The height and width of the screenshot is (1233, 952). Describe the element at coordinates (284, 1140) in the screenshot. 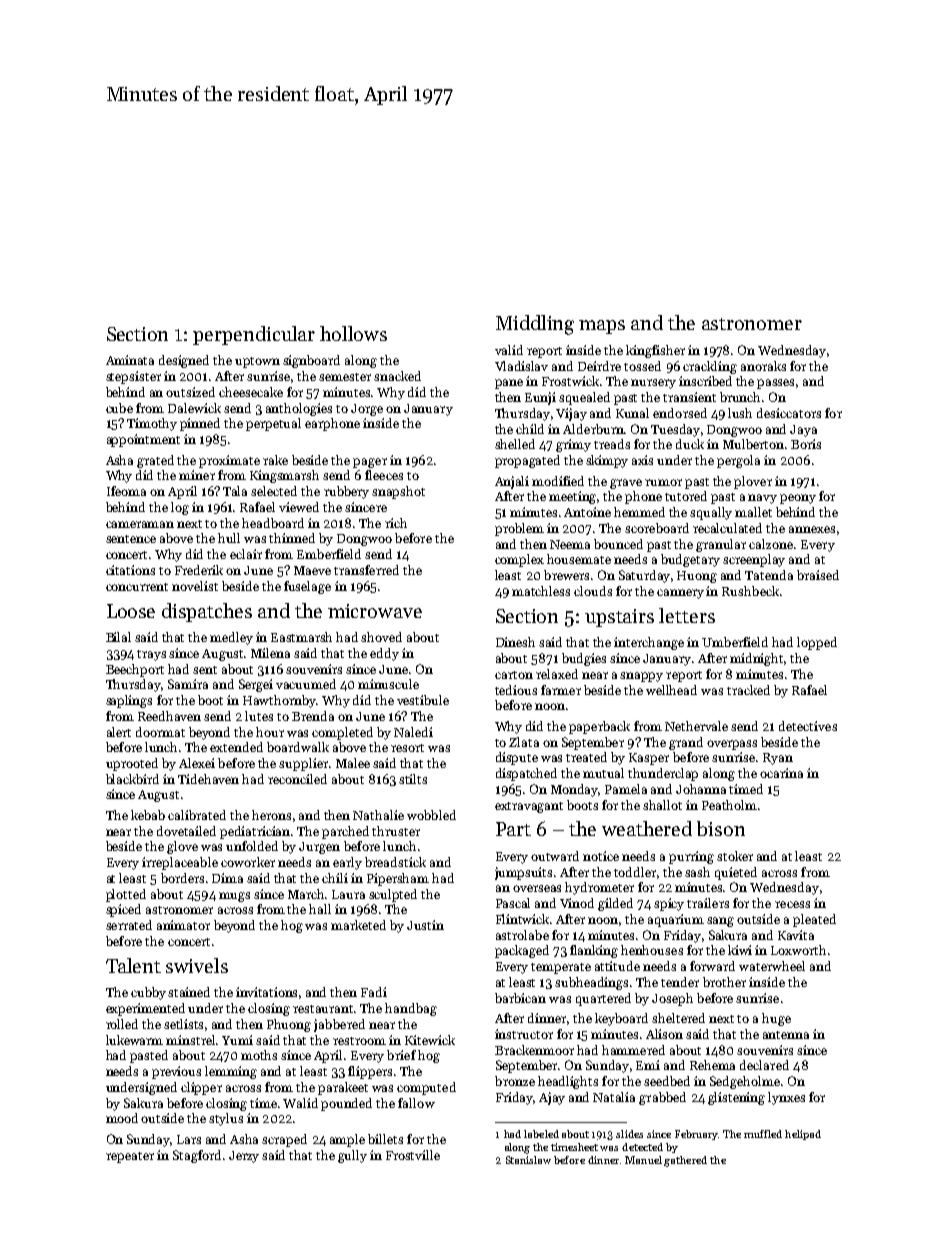

I see `scraped` at that location.
